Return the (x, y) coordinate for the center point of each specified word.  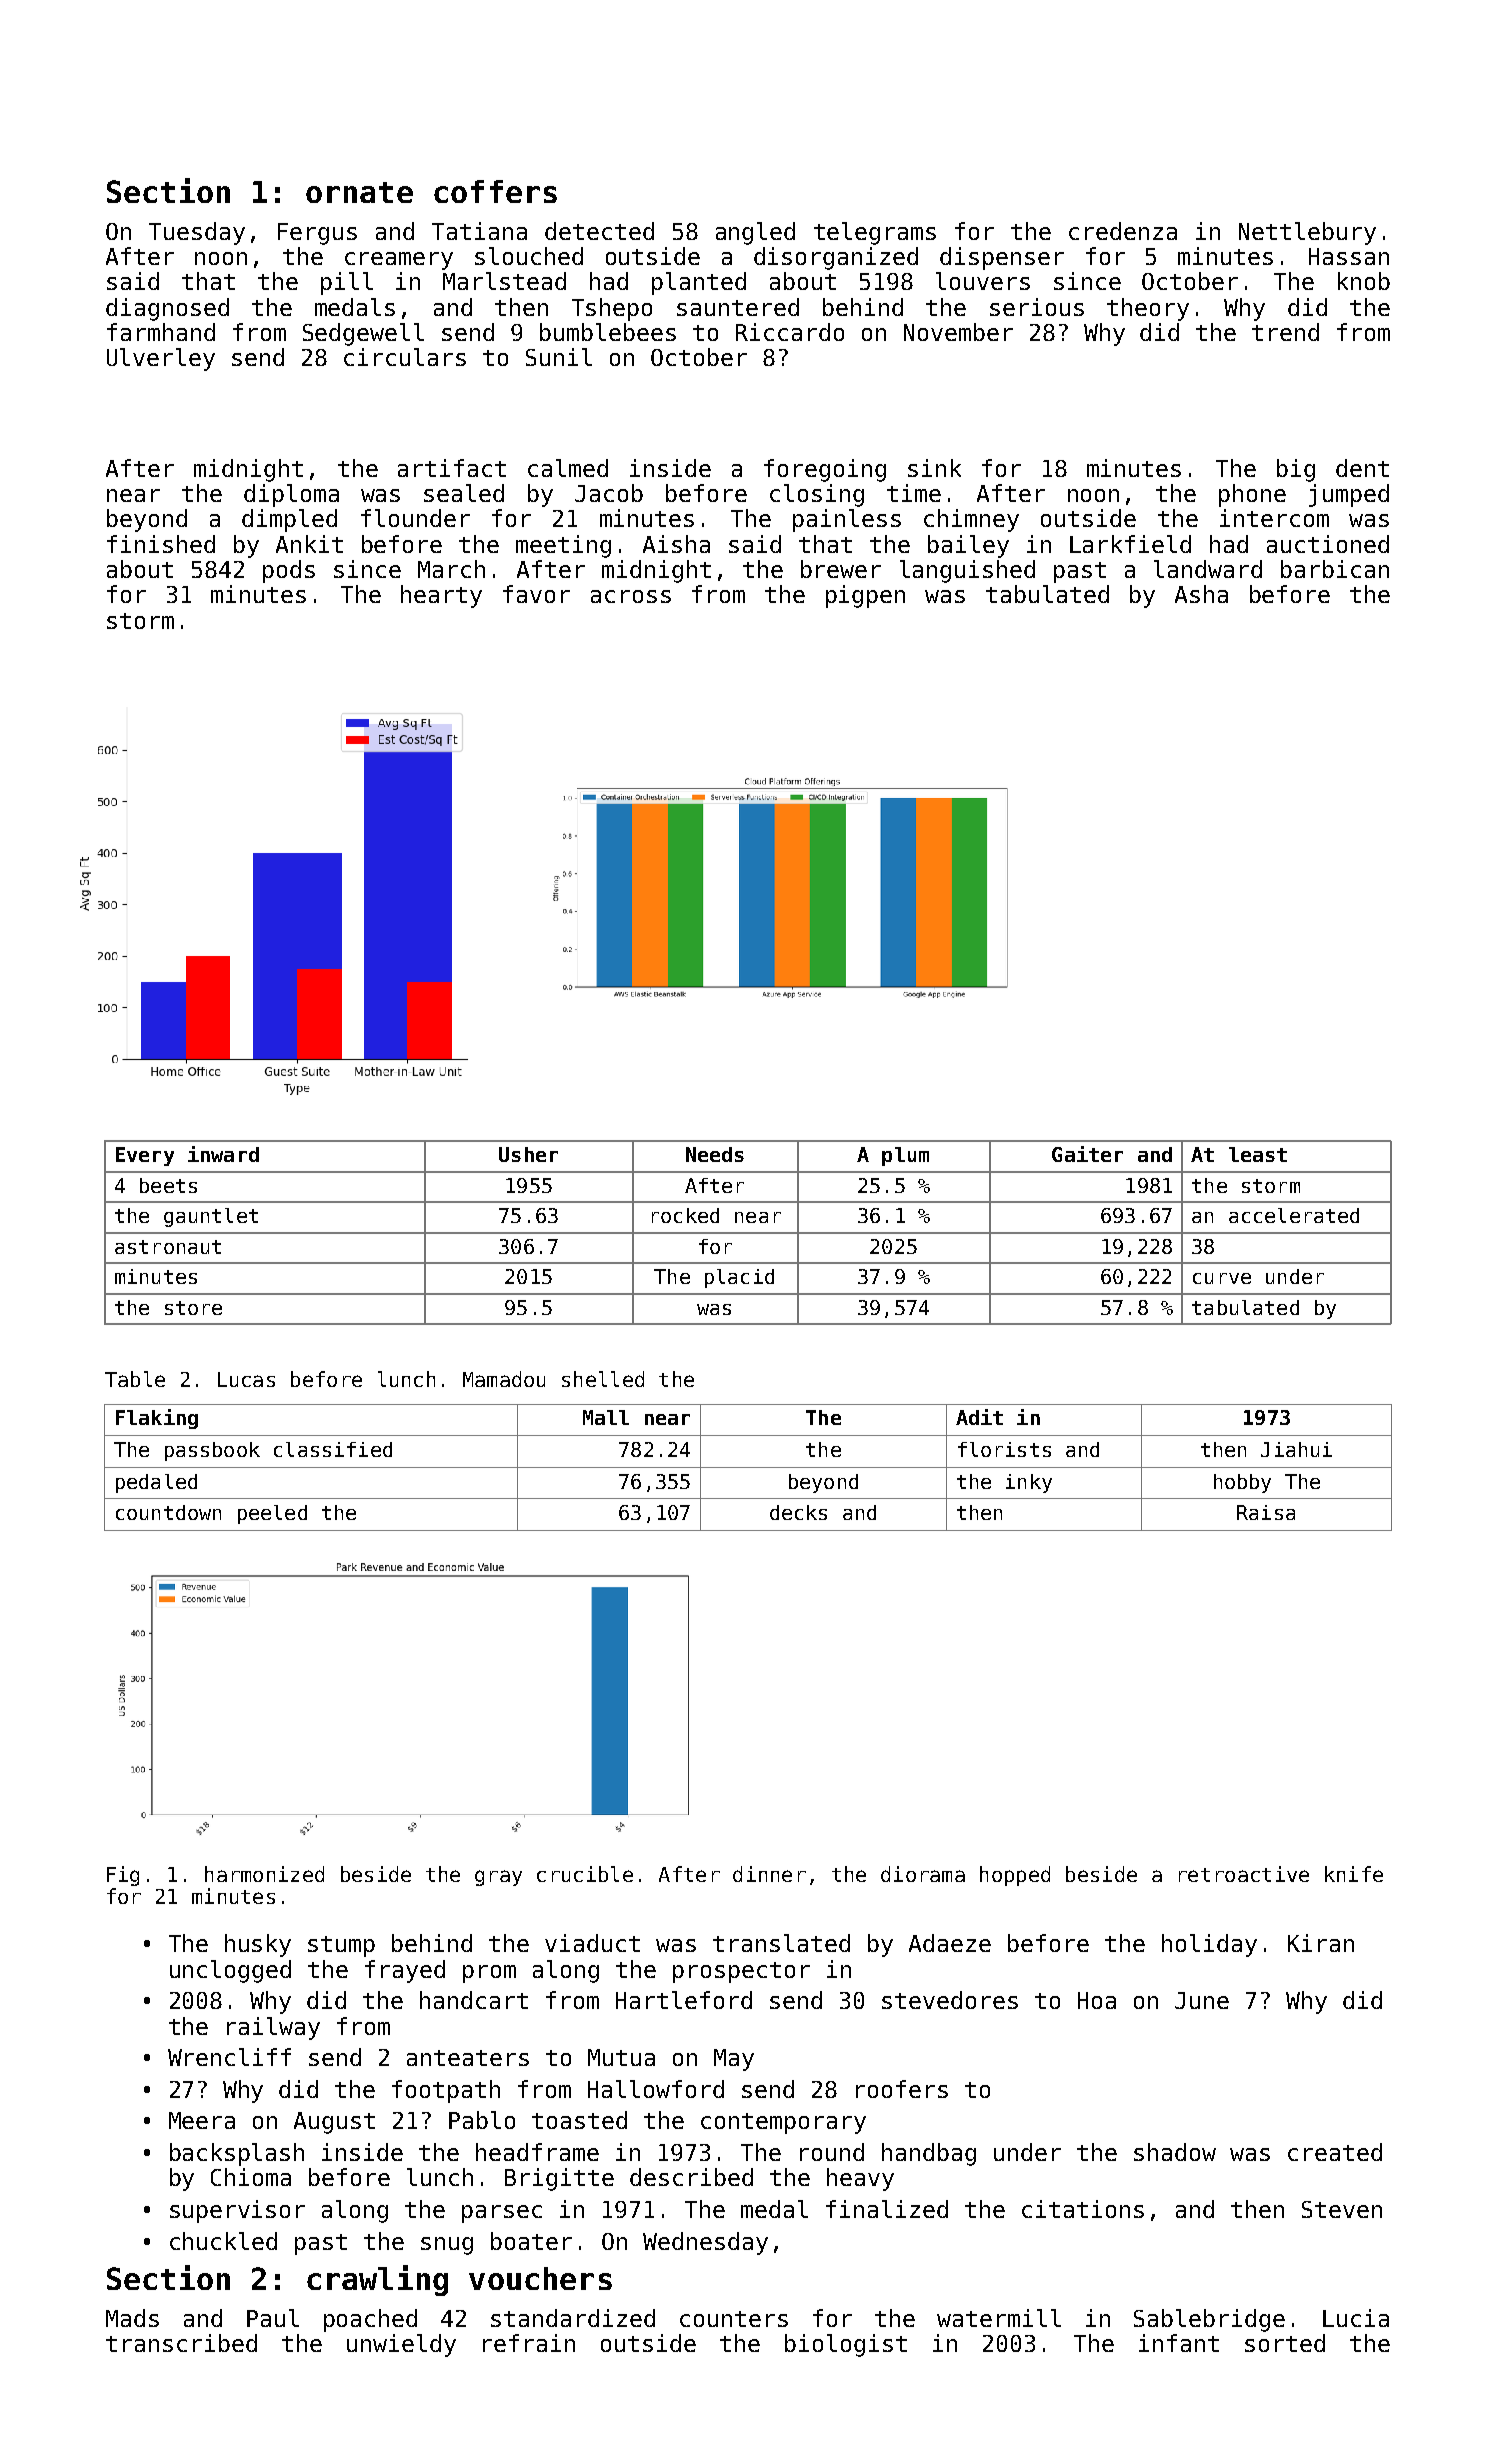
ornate (359, 192)
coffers (495, 191)
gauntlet (211, 1217)
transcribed (181, 2343)
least (1258, 1154)
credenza (1123, 231)
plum (905, 1156)
